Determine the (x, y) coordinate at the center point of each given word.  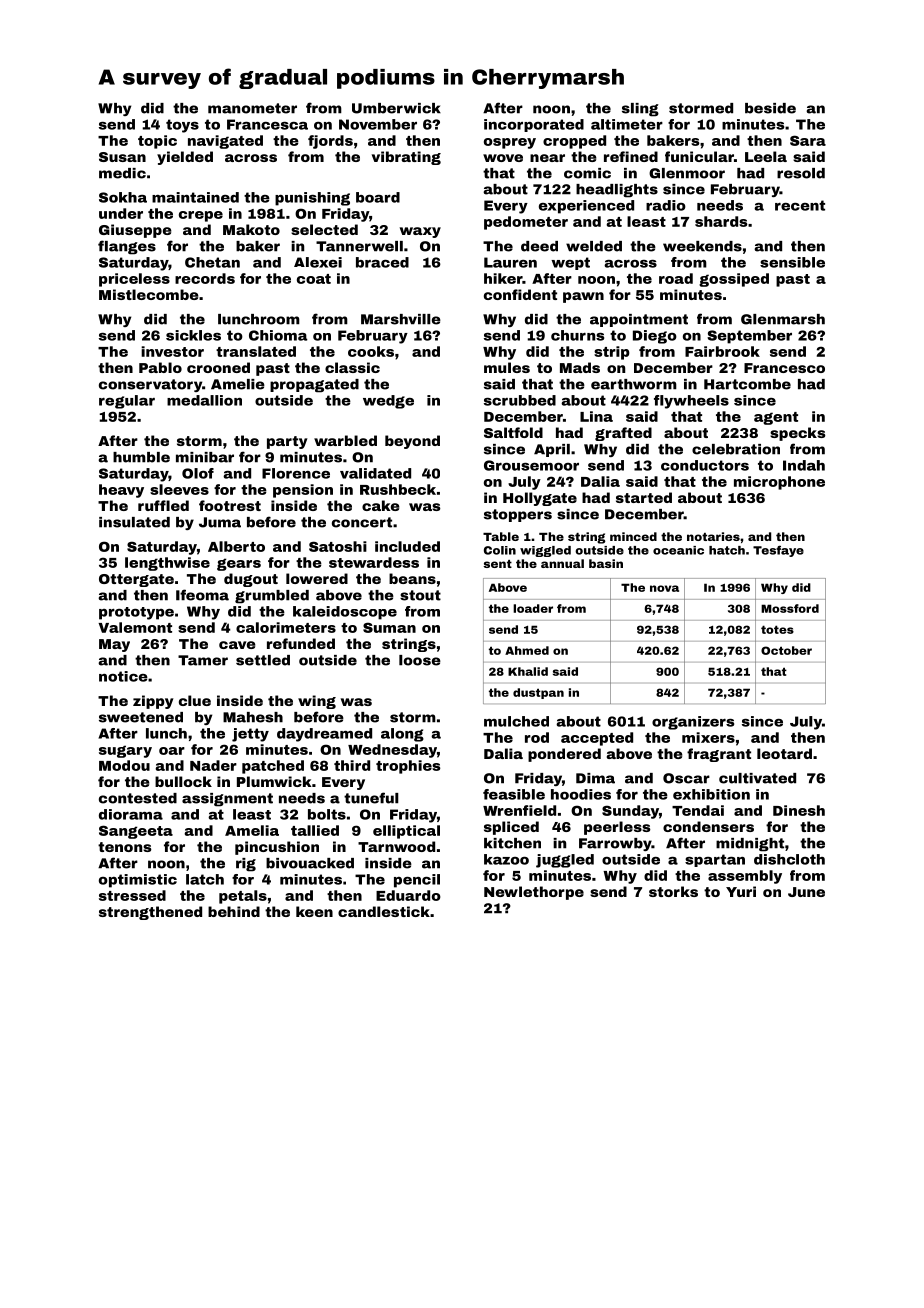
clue (195, 700)
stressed (132, 895)
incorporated (534, 125)
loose (420, 660)
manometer (252, 108)
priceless (134, 280)
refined (631, 156)
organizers (693, 723)
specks (797, 434)
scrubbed (520, 400)
